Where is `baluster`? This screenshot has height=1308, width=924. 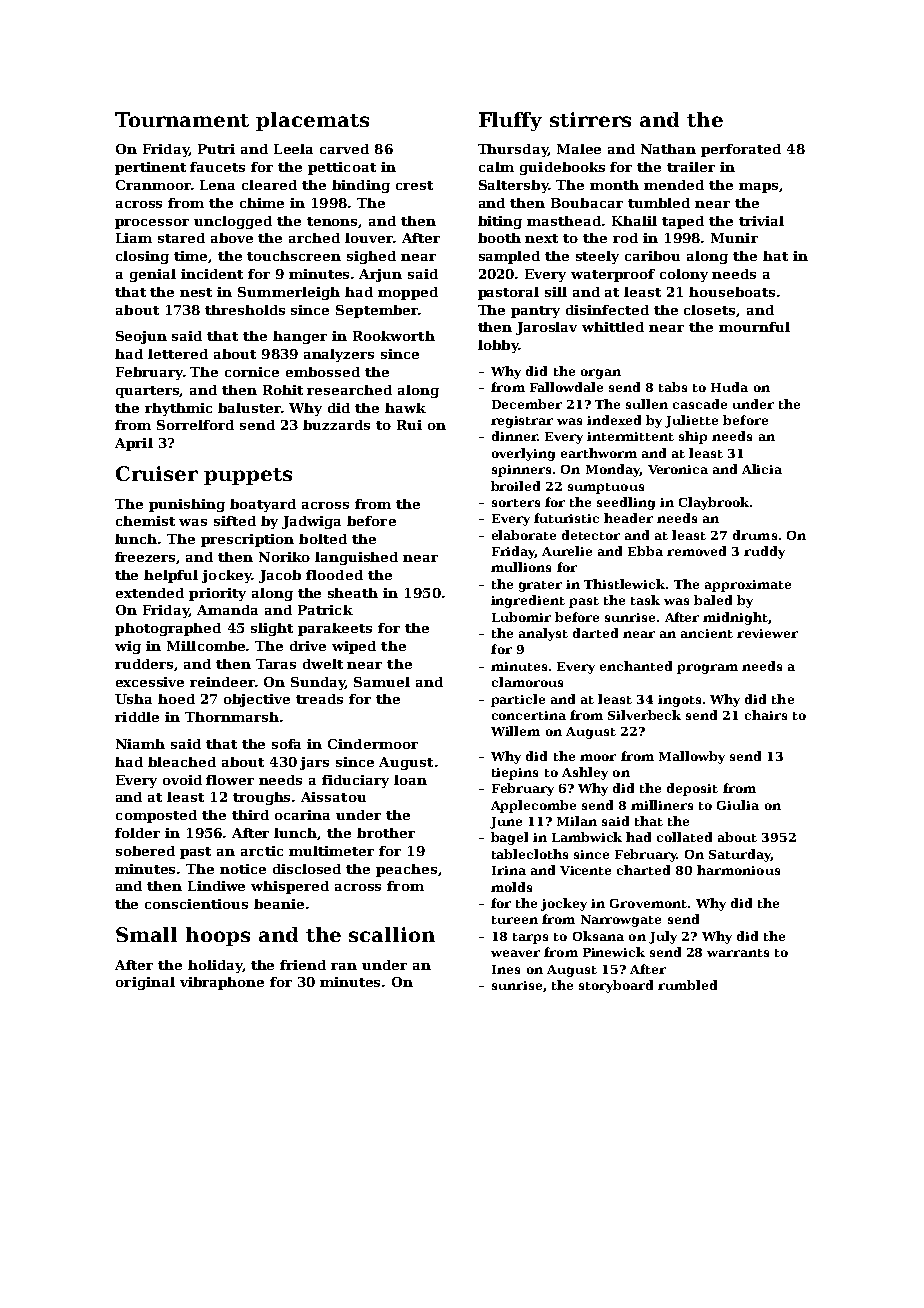
baluster is located at coordinates (249, 408).
